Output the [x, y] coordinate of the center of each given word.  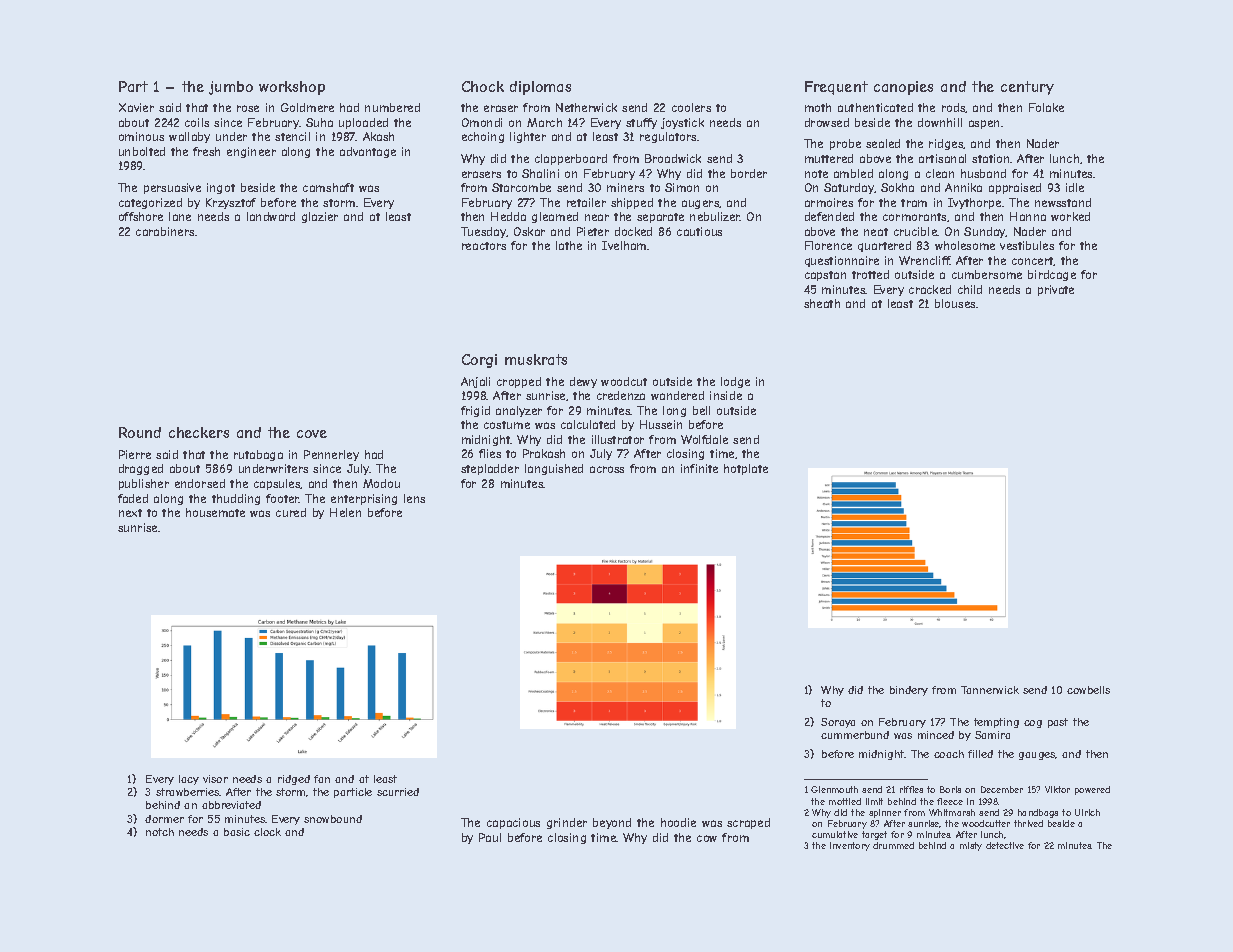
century [1027, 88]
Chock [483, 86]
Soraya [838, 723]
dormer [164, 819]
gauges [1037, 756]
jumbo [231, 88]
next [130, 513]
